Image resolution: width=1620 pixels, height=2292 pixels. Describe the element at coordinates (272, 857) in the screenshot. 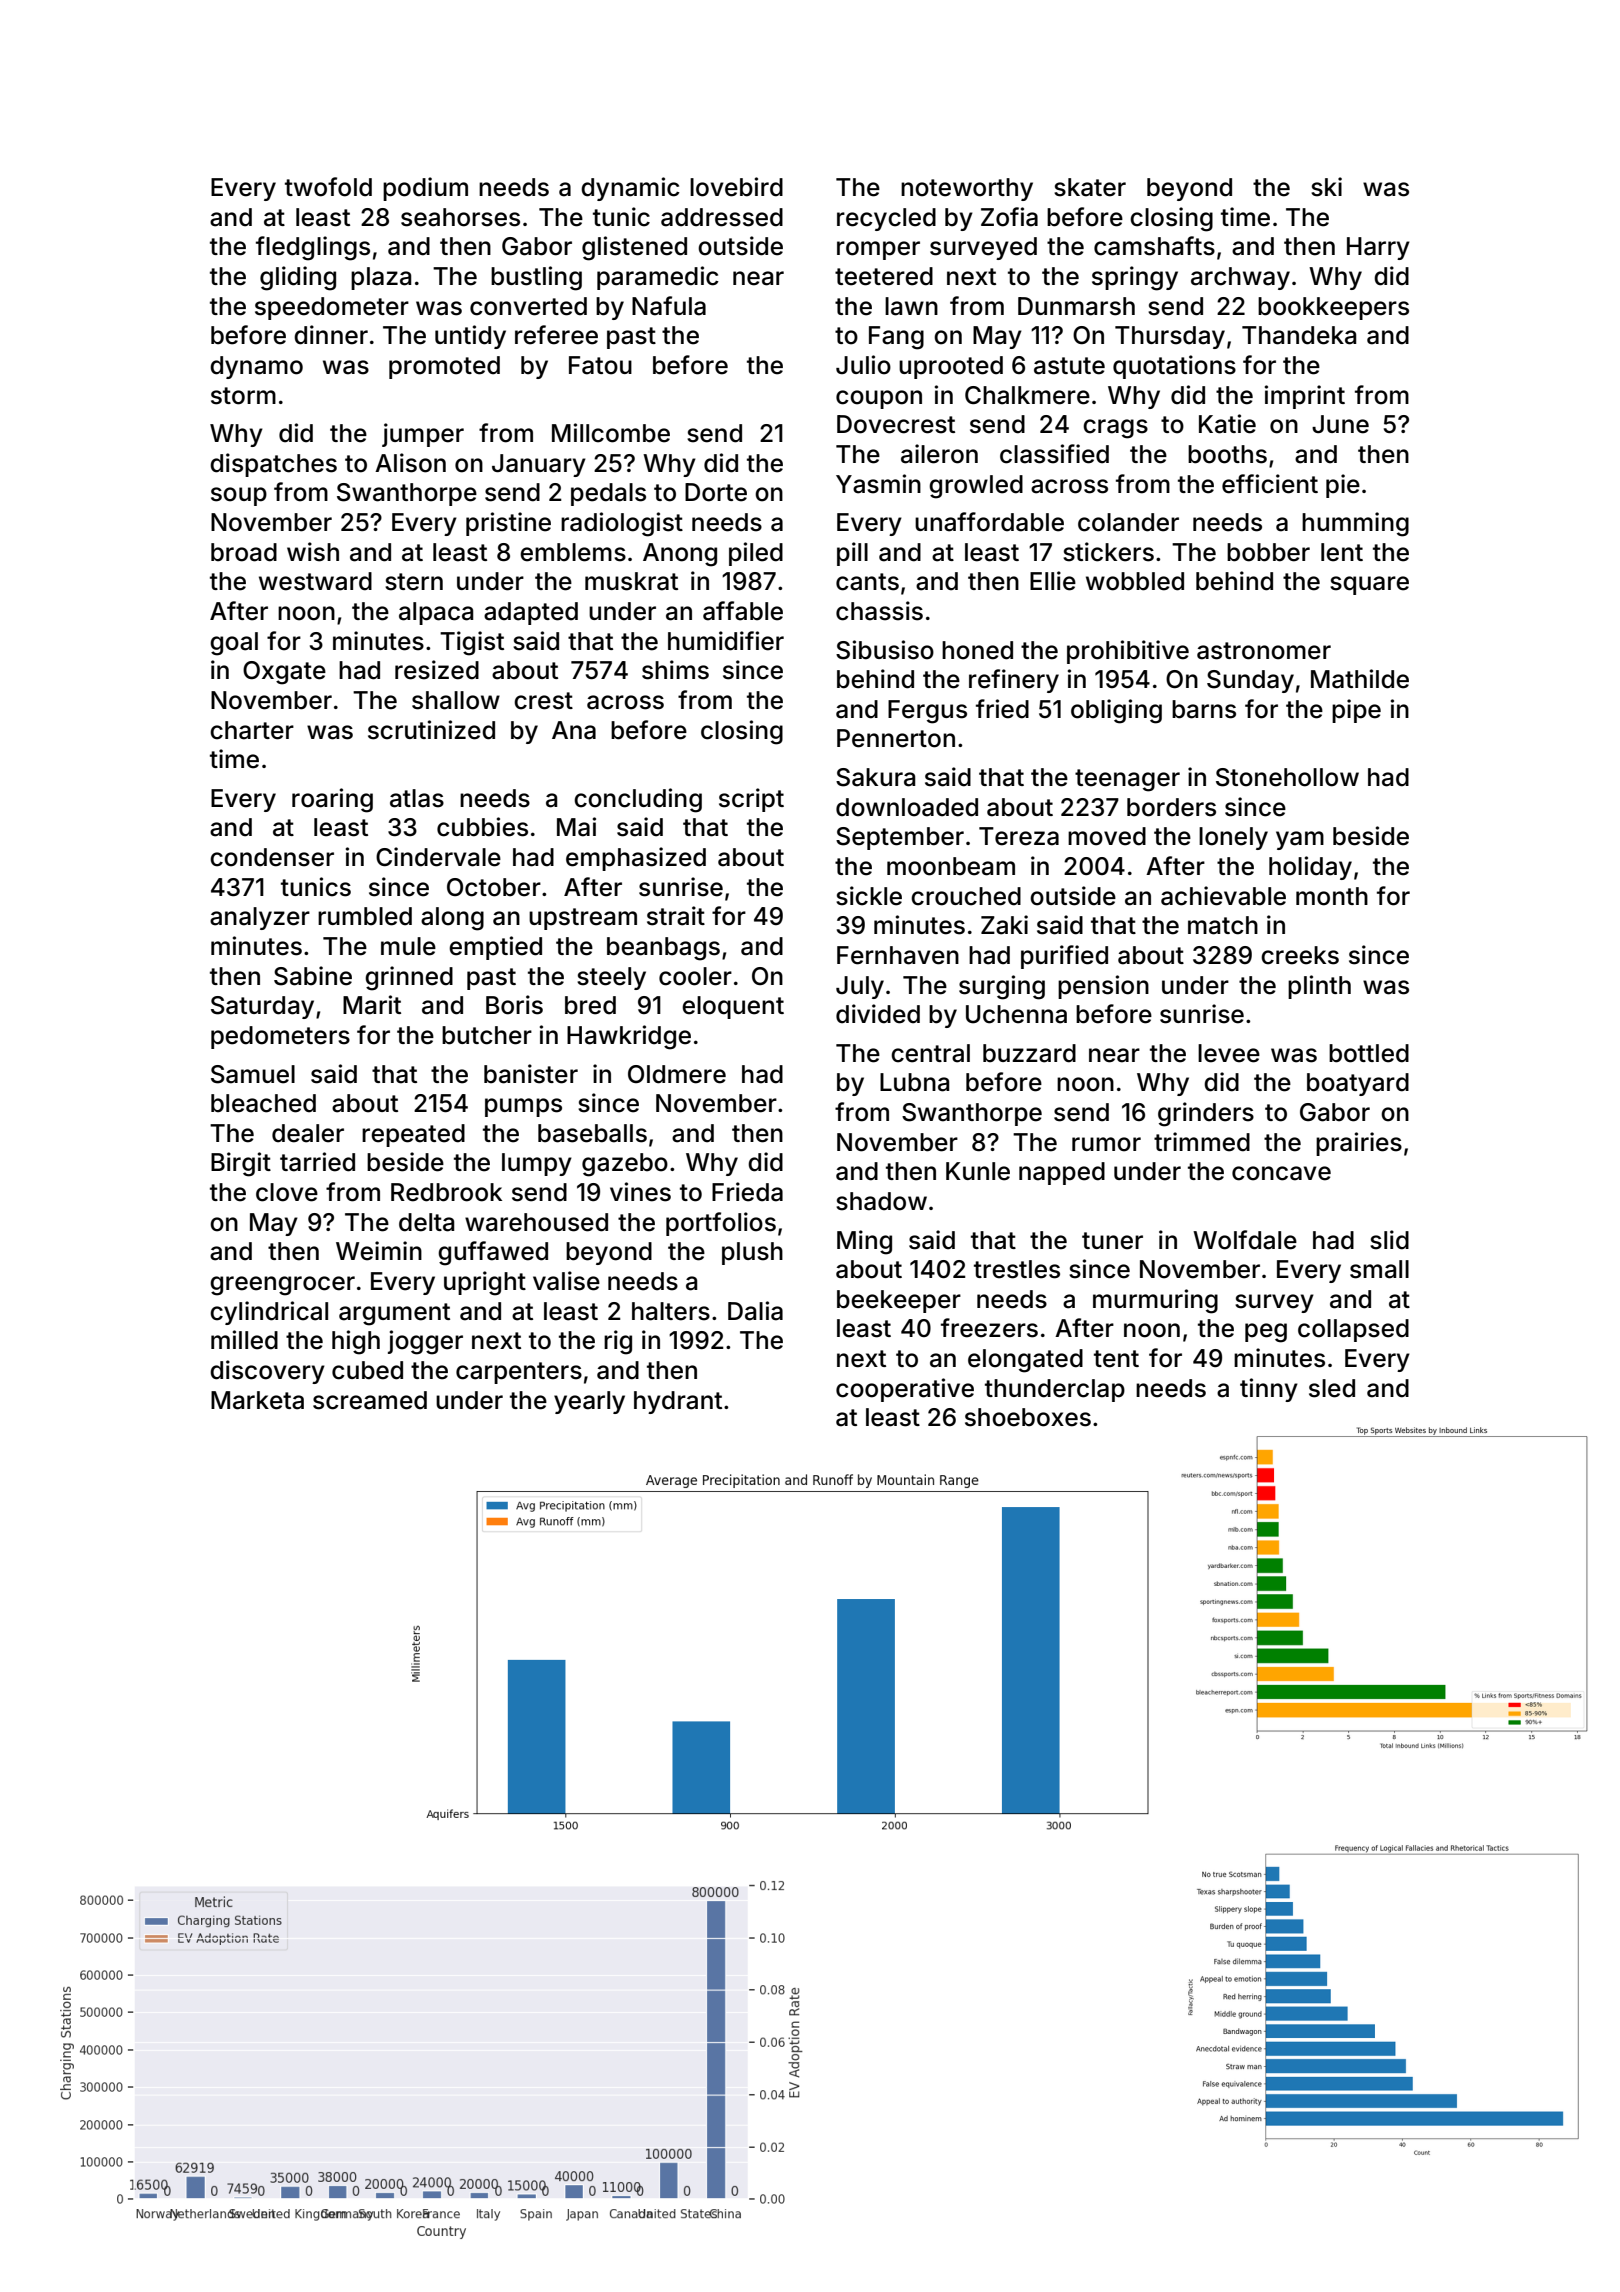

I see `condenser` at that location.
